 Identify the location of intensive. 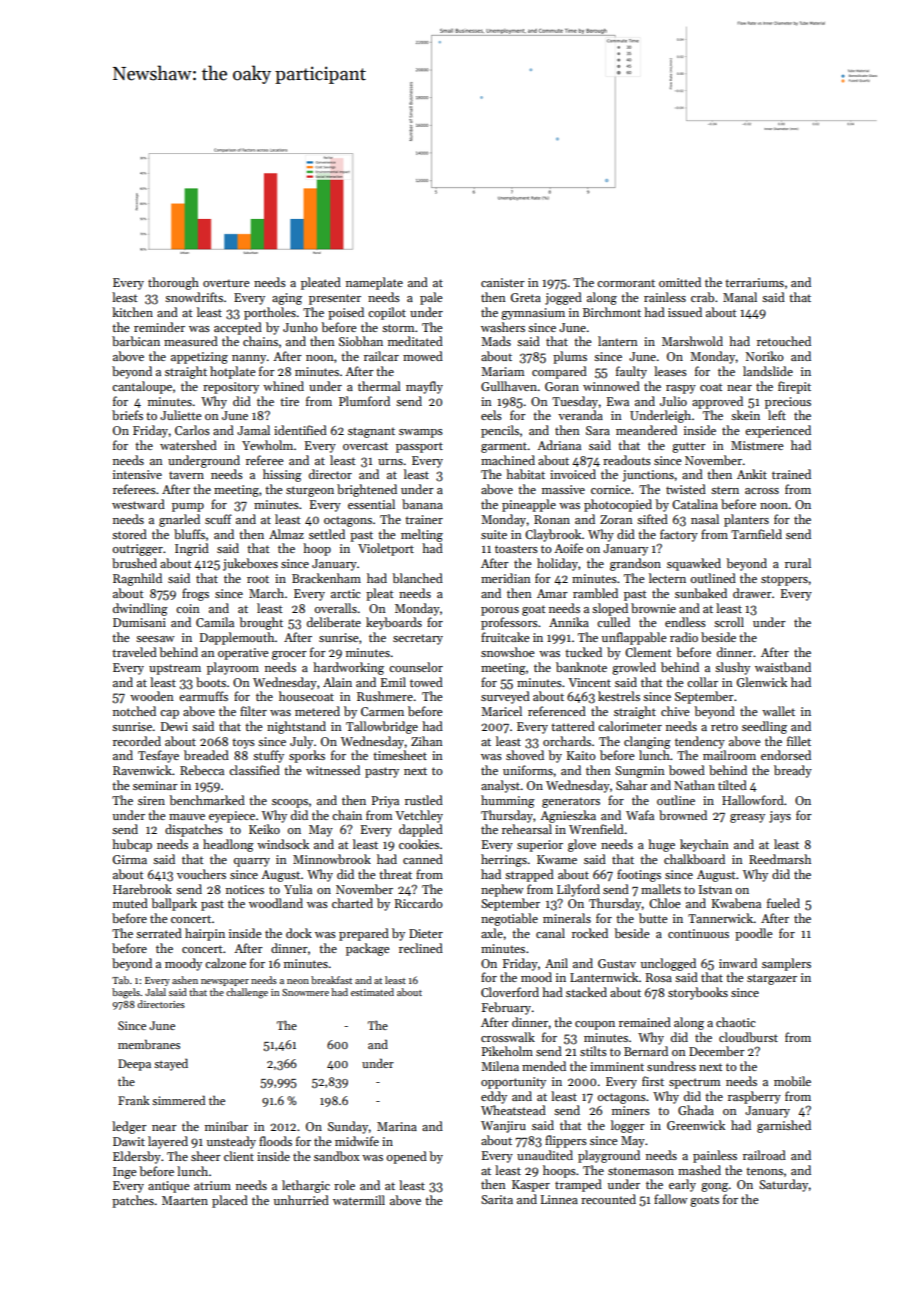
(137, 474).
